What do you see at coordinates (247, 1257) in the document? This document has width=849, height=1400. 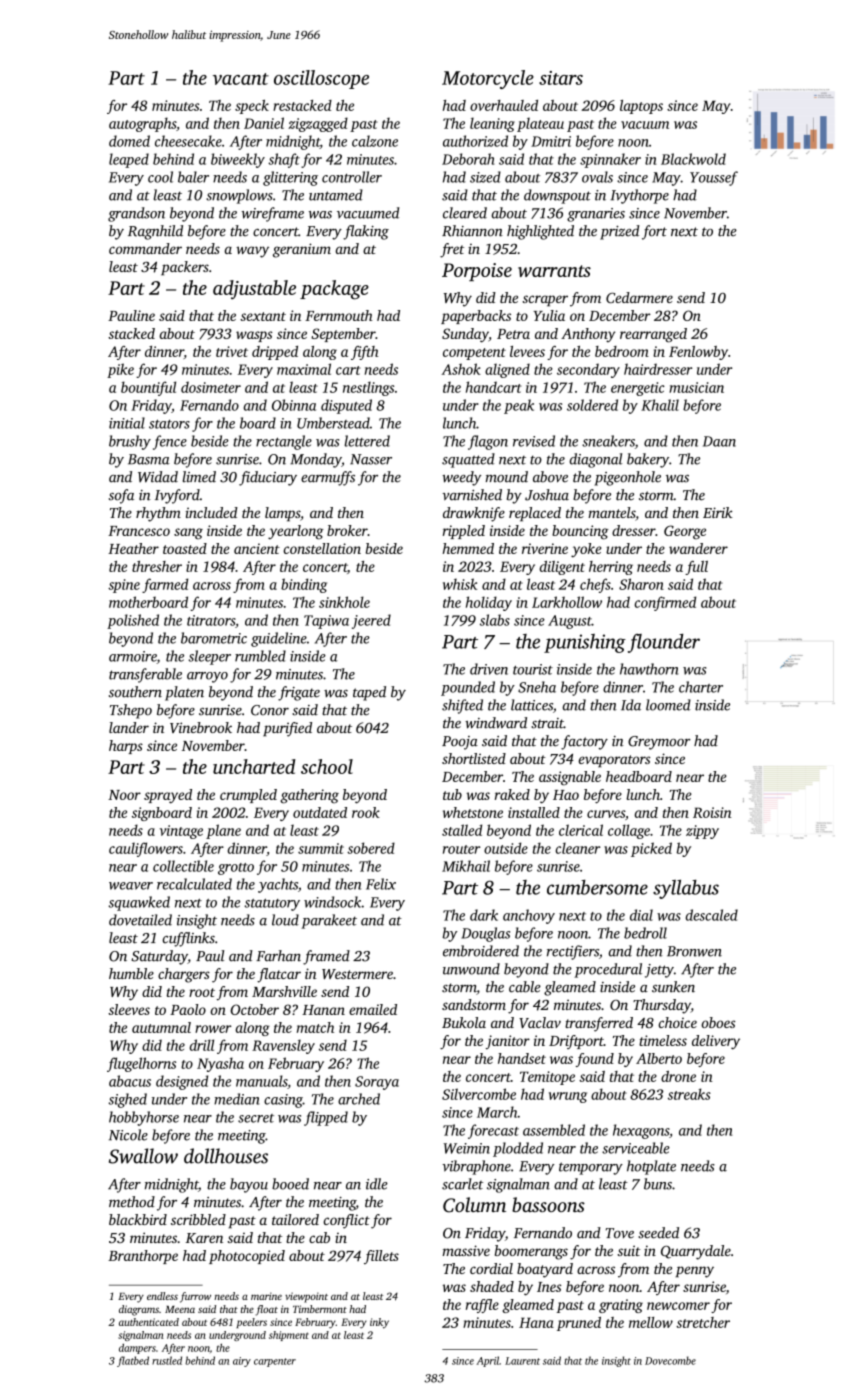 I see `photocopied` at bounding box center [247, 1257].
